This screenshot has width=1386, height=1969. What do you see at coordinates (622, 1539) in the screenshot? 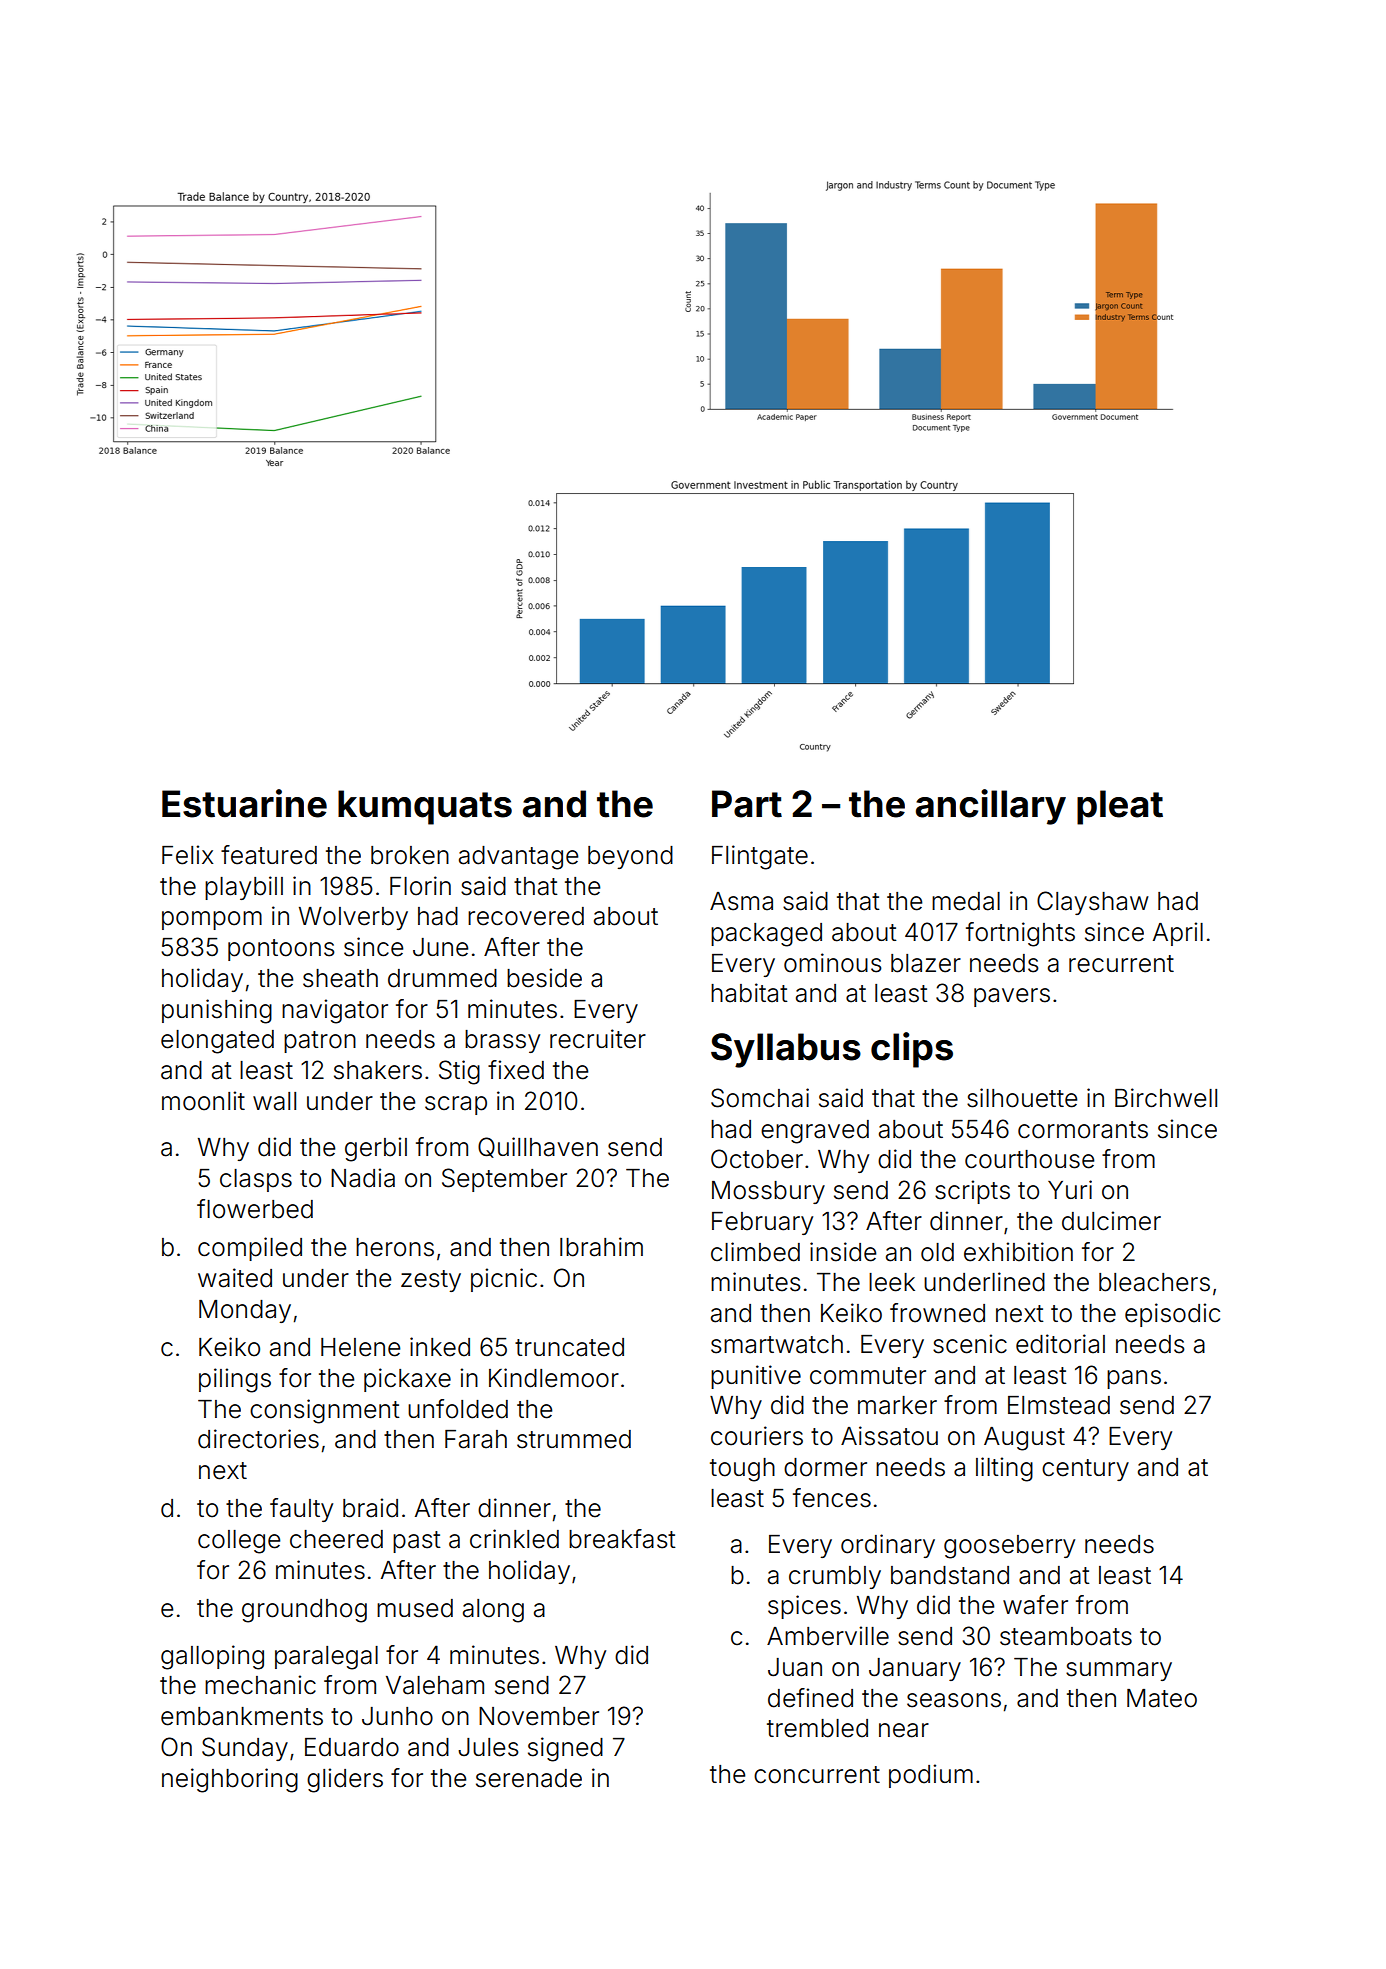
I see `breakfast` at bounding box center [622, 1539].
